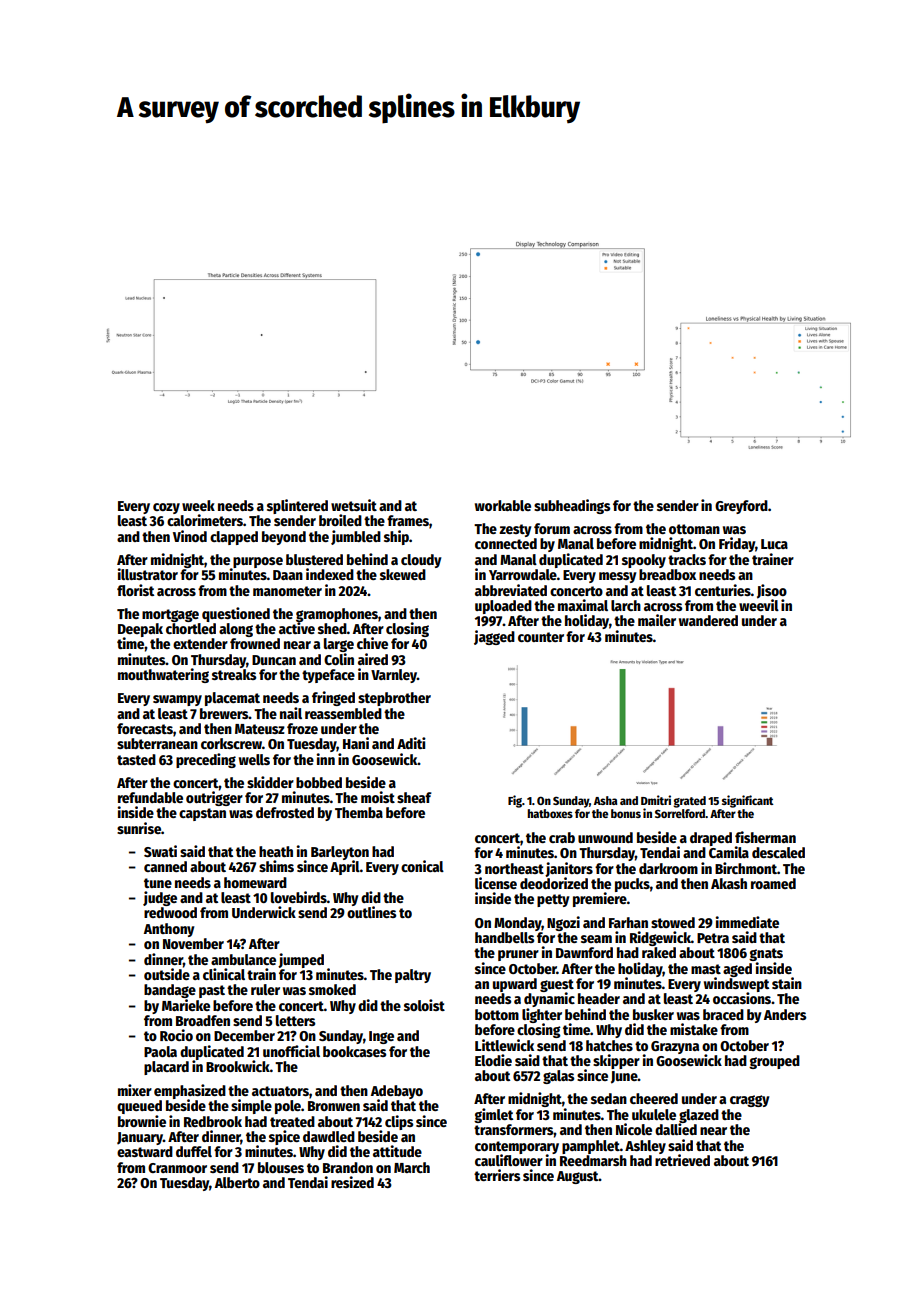  What do you see at coordinates (550, 813) in the page?
I see `hatboxes` at bounding box center [550, 813].
